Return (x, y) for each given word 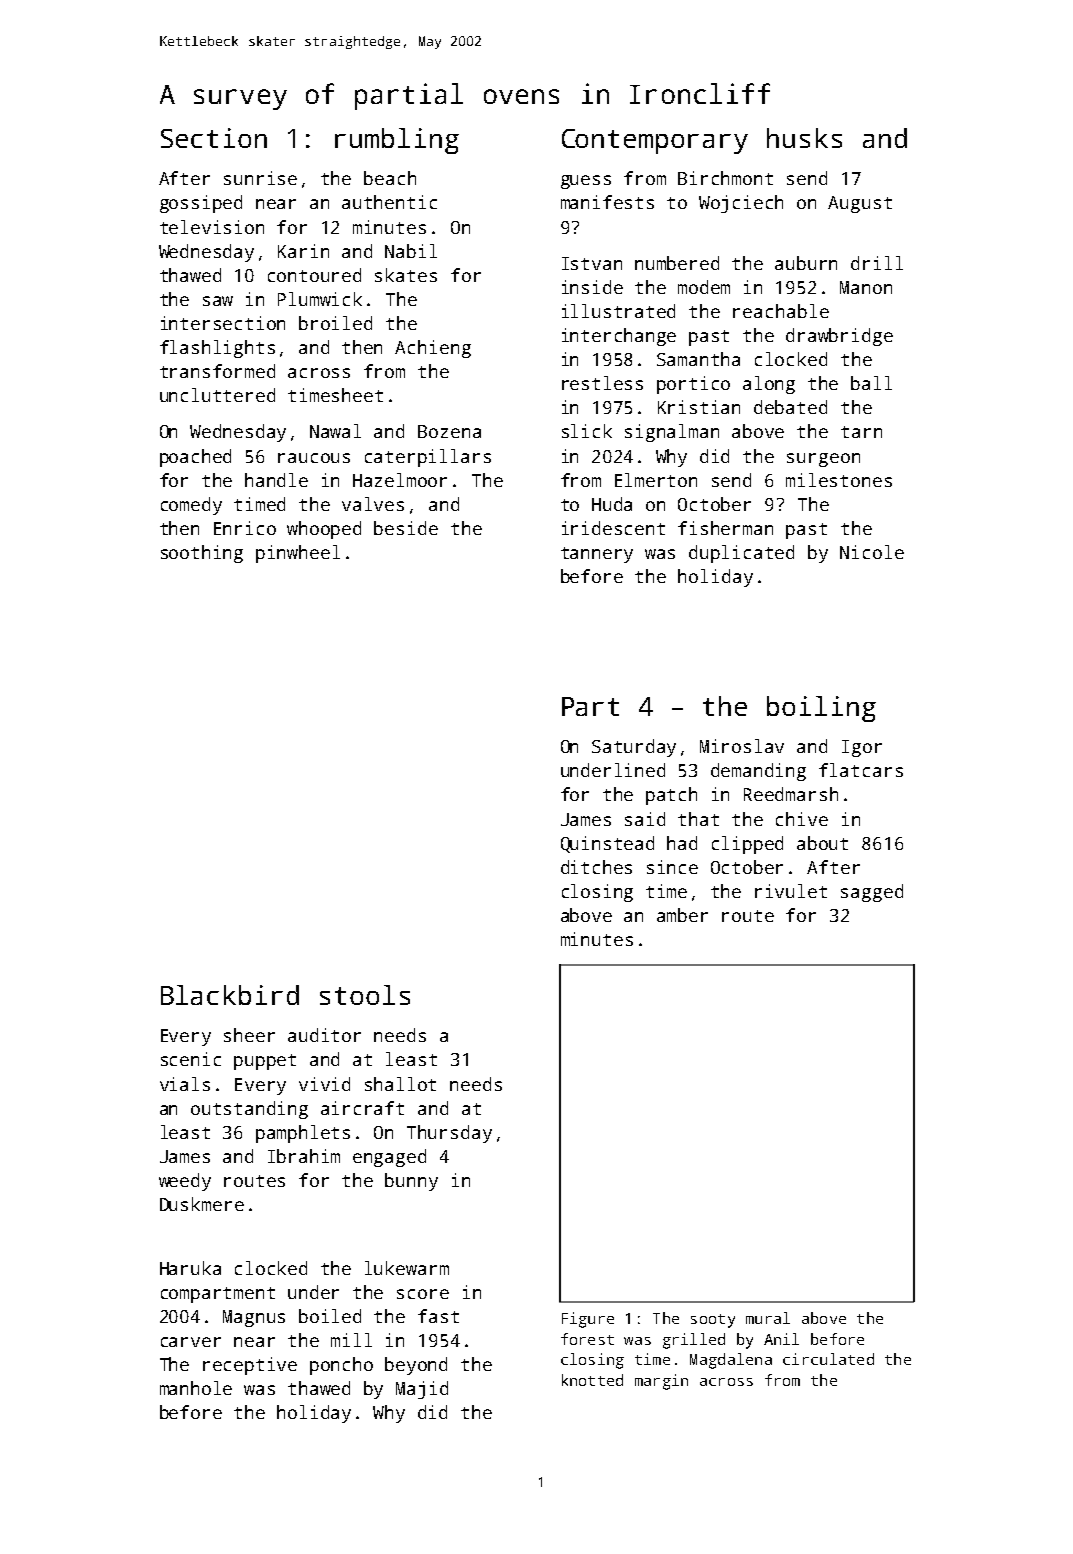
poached (195, 458)
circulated (828, 1359)
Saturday (634, 748)
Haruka (190, 1268)
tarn (861, 432)
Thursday (449, 1134)
